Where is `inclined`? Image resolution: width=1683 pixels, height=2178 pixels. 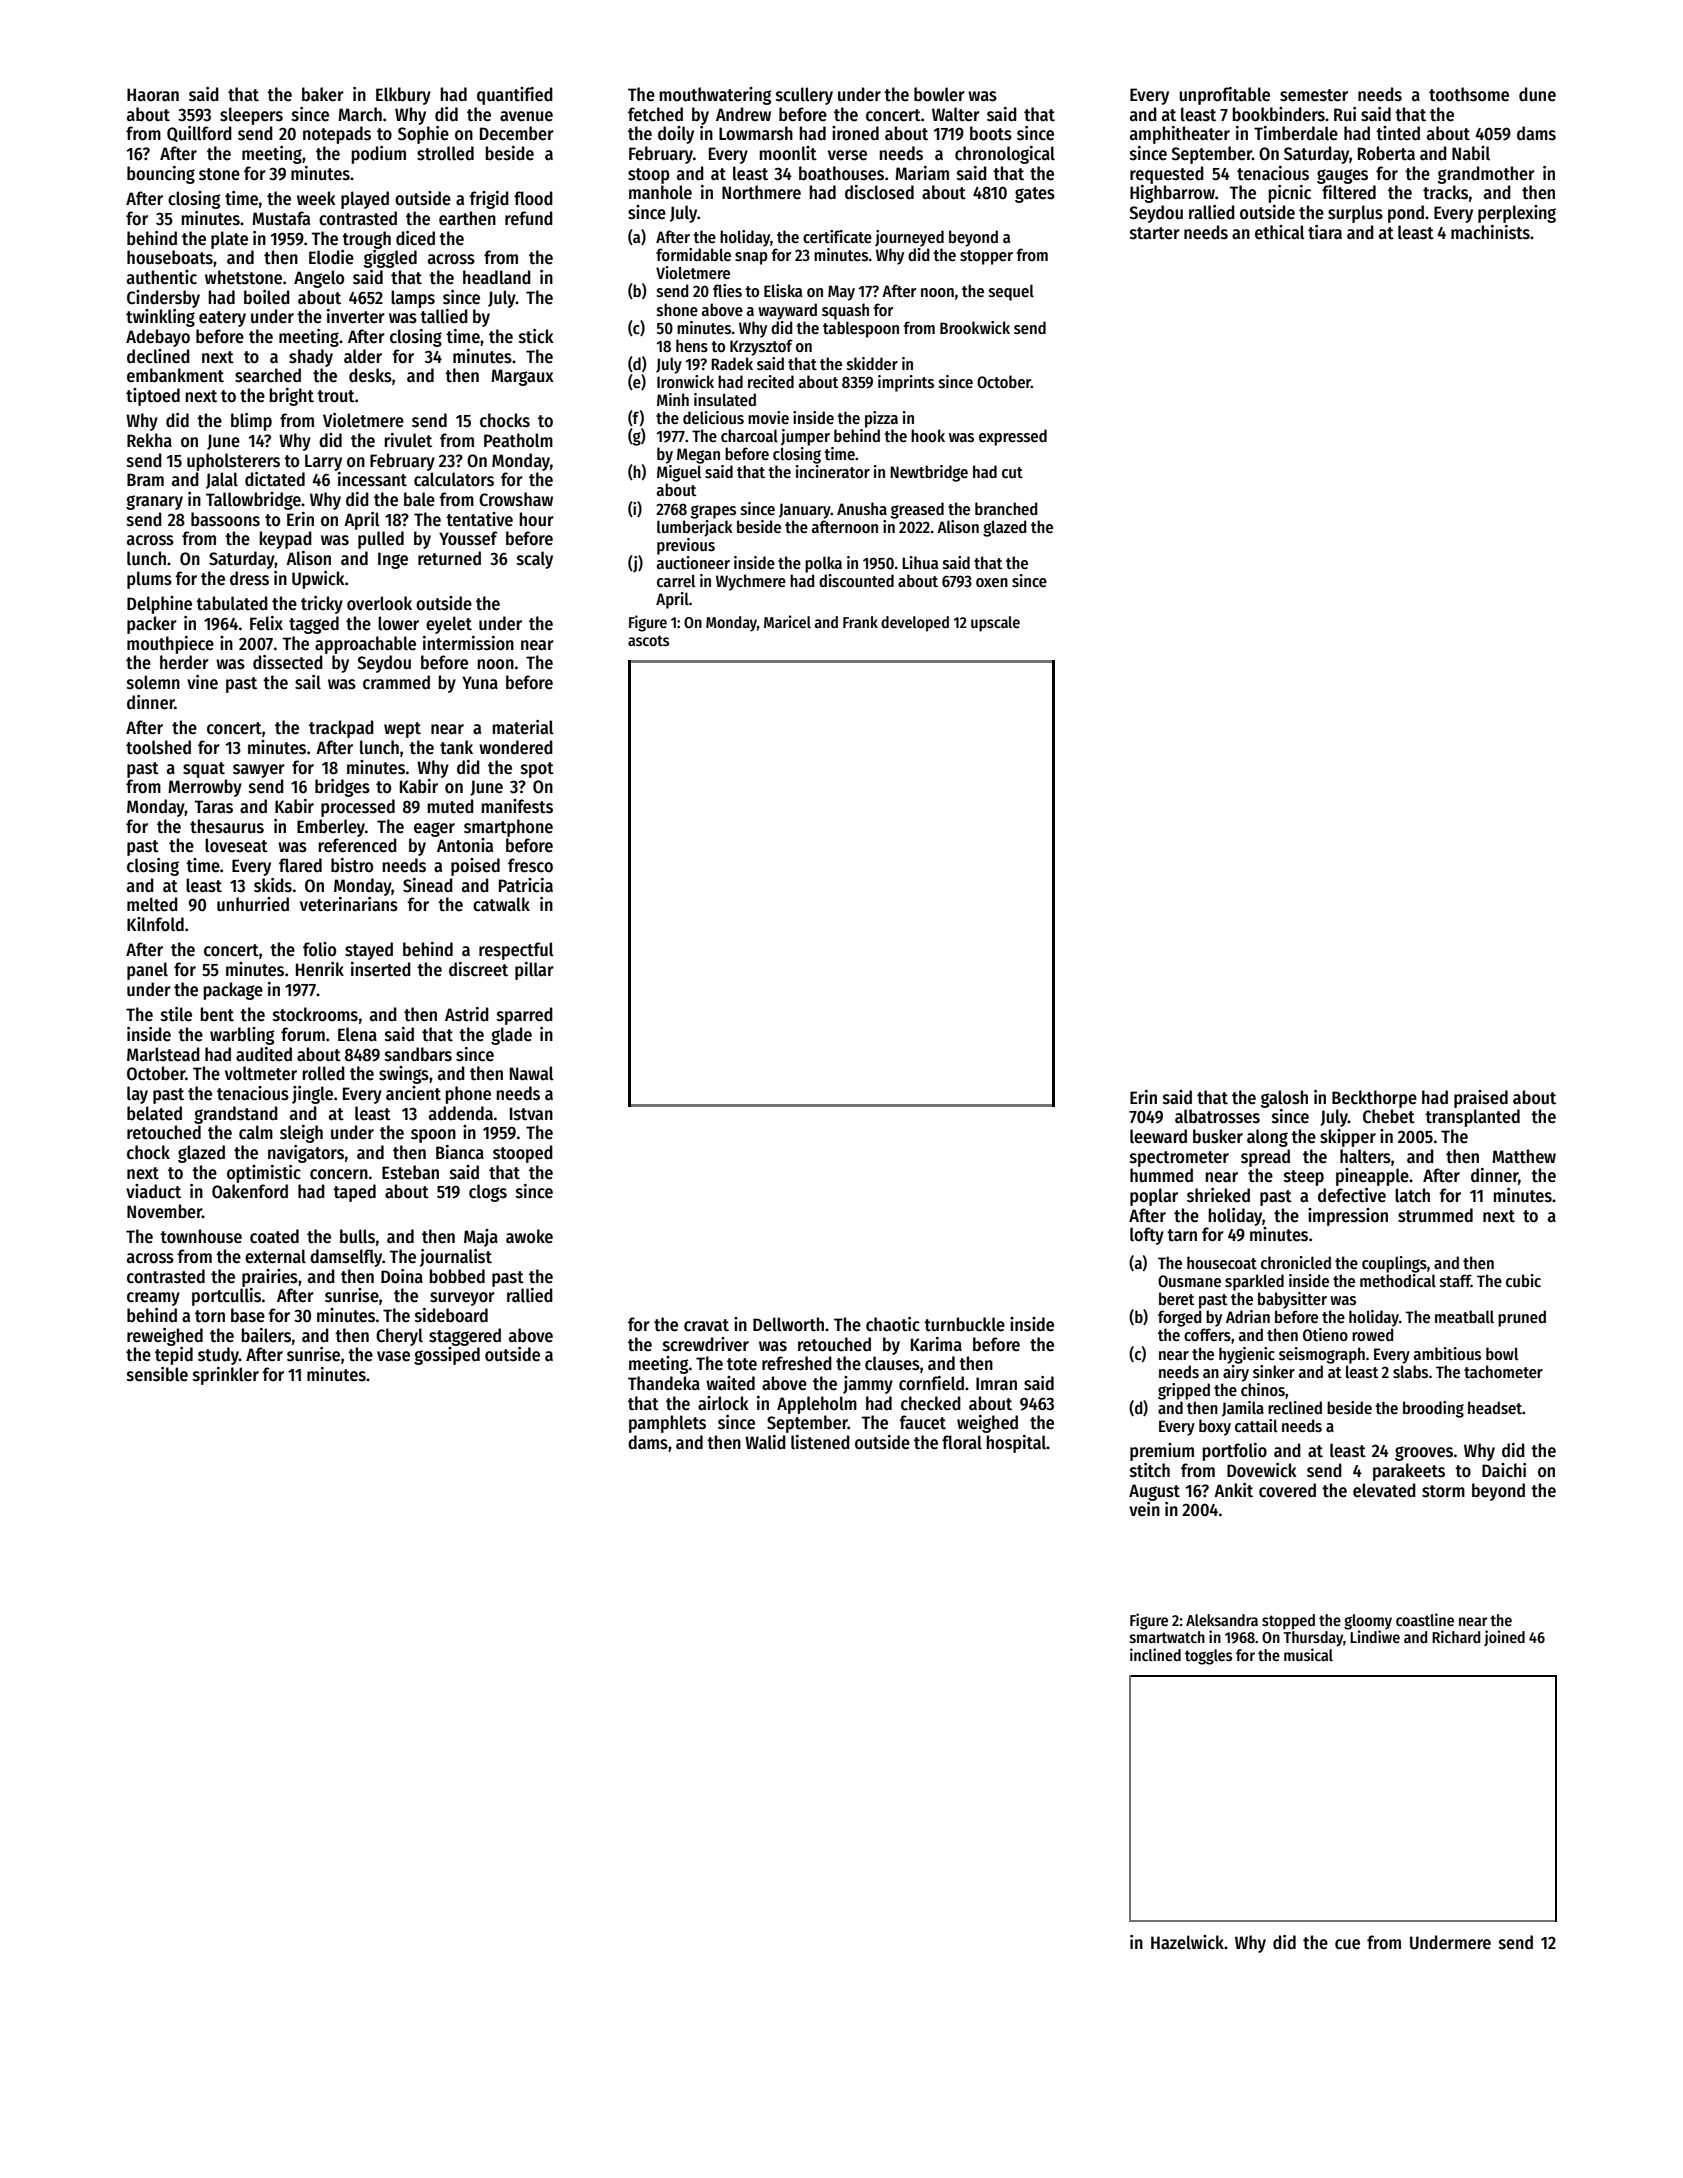 inclined is located at coordinates (1155, 1654).
